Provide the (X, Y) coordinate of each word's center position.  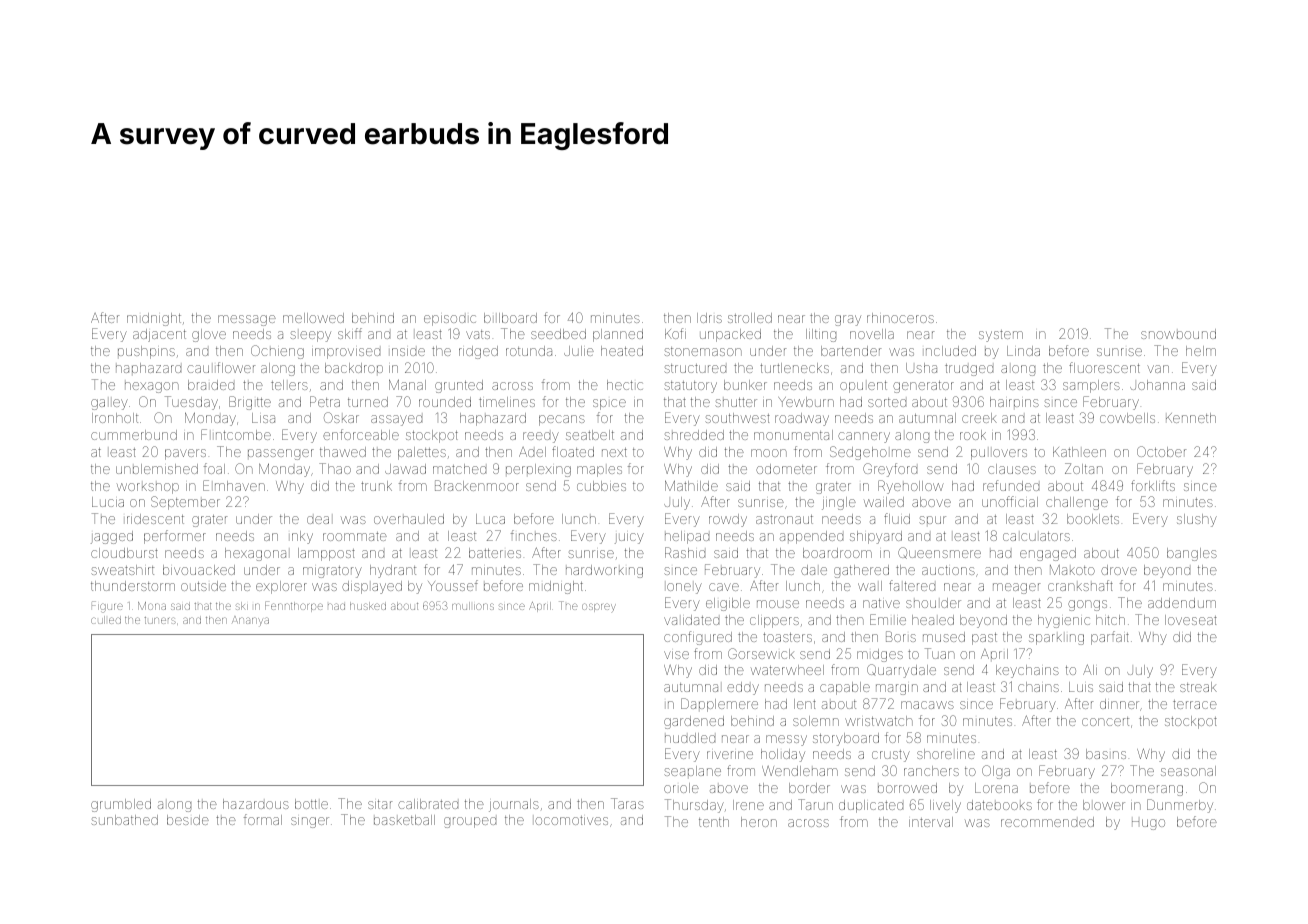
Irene (748, 805)
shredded (694, 435)
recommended (1047, 822)
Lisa (263, 418)
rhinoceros (900, 318)
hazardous (256, 804)
